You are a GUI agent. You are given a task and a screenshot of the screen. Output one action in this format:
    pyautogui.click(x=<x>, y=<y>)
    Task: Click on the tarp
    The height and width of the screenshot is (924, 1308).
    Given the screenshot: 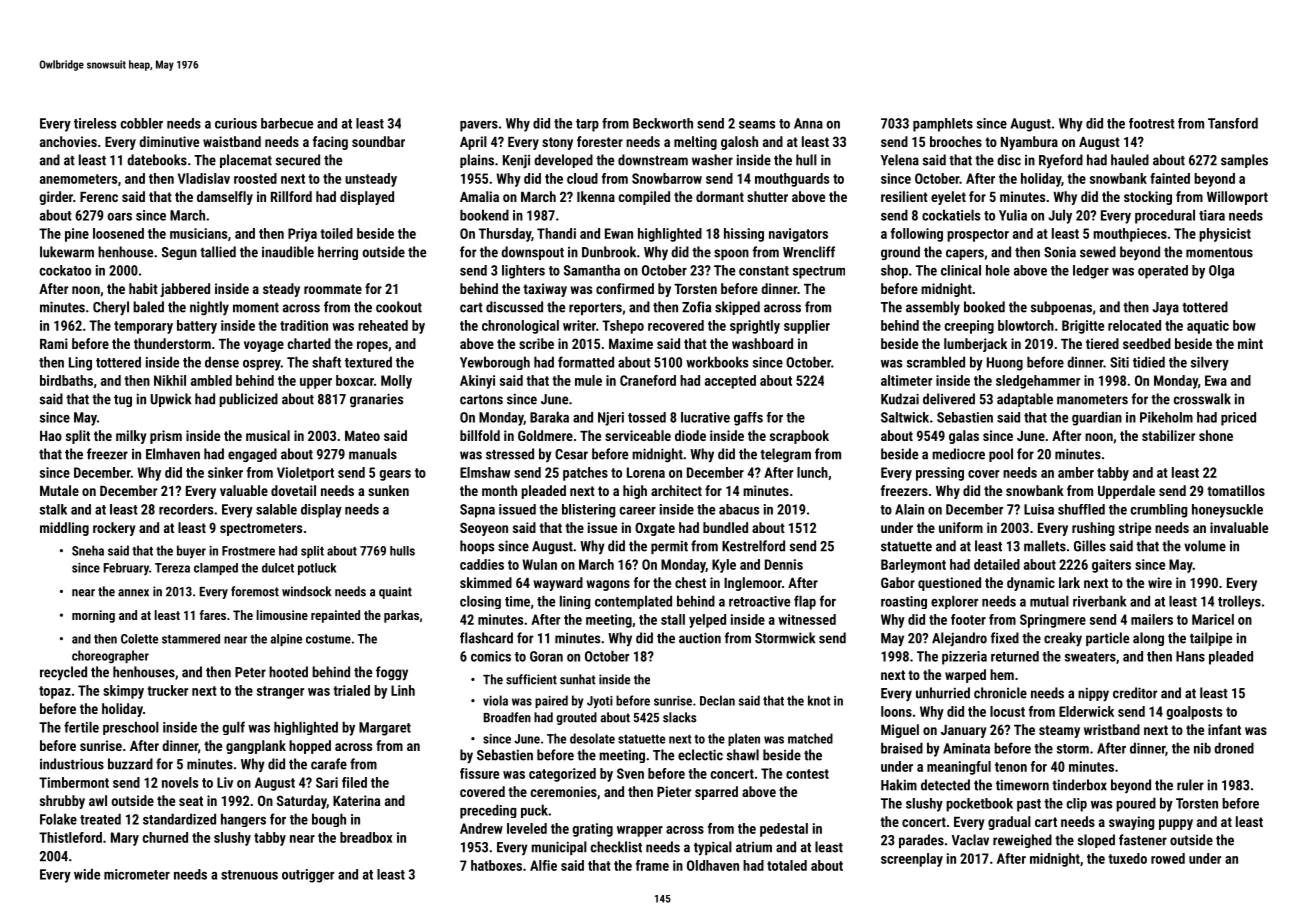 What is the action you would take?
    pyautogui.click(x=587, y=125)
